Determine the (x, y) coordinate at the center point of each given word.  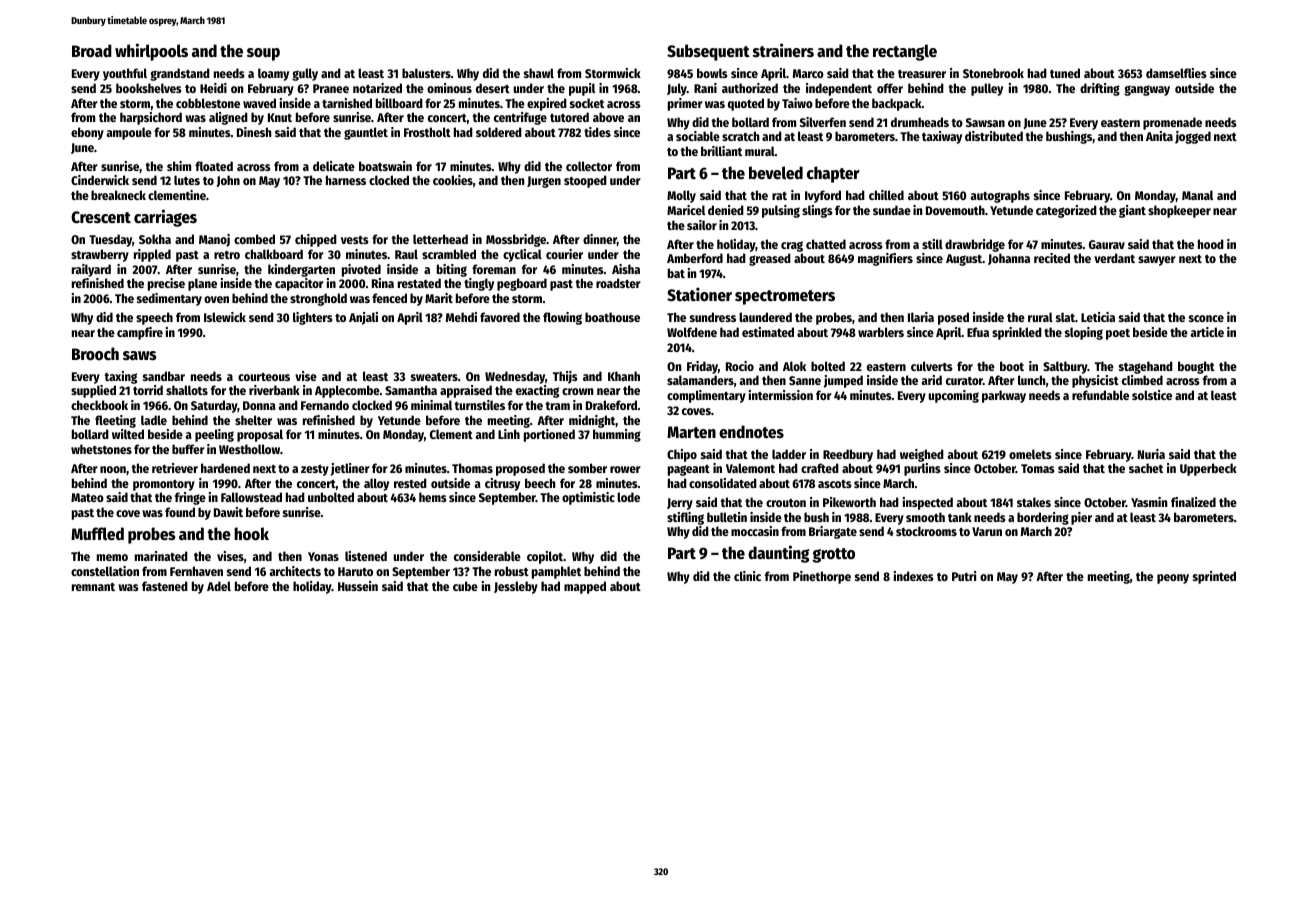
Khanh (624, 376)
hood (1211, 244)
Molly (681, 196)
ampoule (129, 133)
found (180, 512)
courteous (264, 377)
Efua (978, 332)
